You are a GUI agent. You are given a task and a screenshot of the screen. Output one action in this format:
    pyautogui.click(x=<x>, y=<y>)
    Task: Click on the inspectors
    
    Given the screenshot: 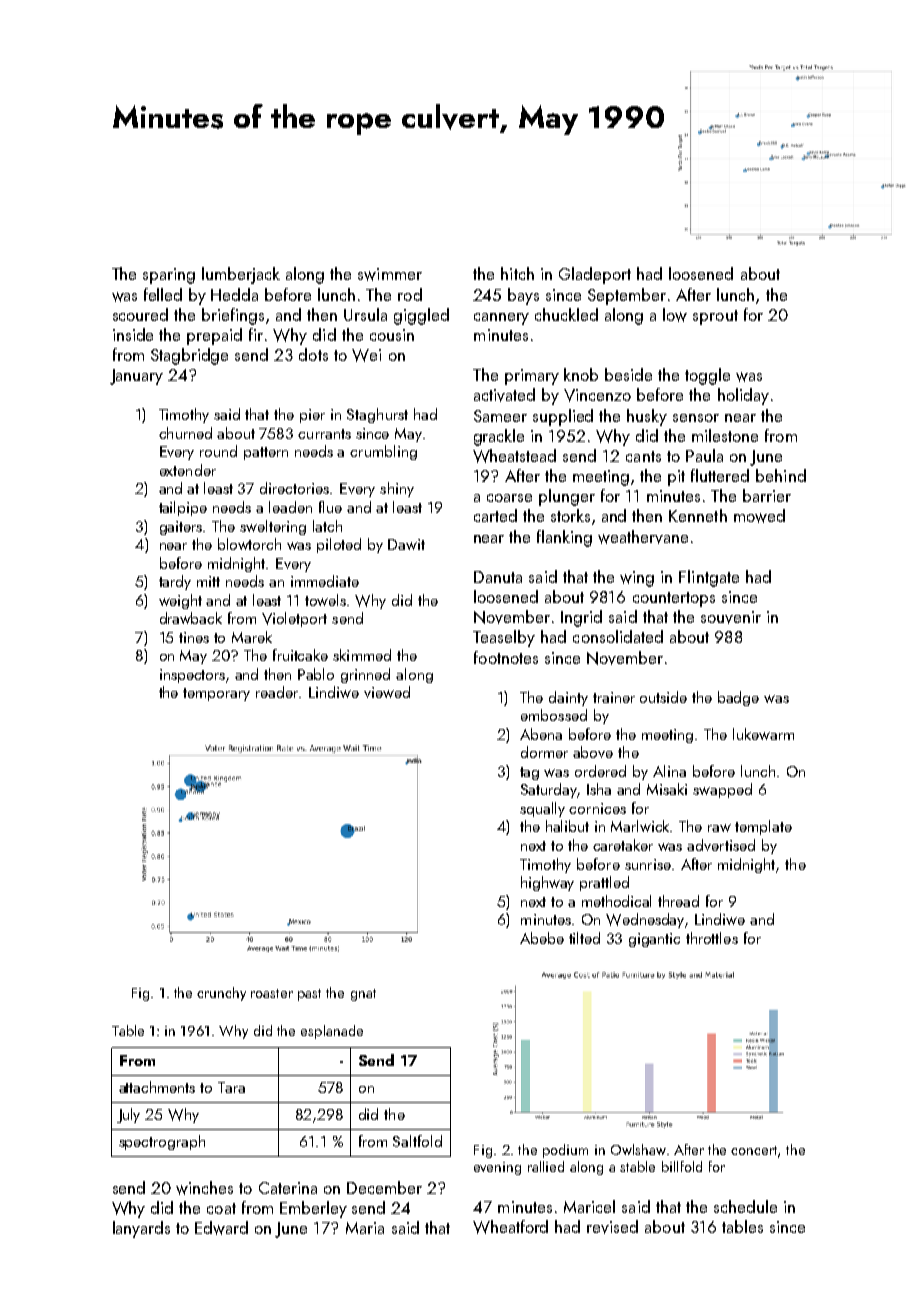 What is the action you would take?
    pyautogui.click(x=192, y=676)
